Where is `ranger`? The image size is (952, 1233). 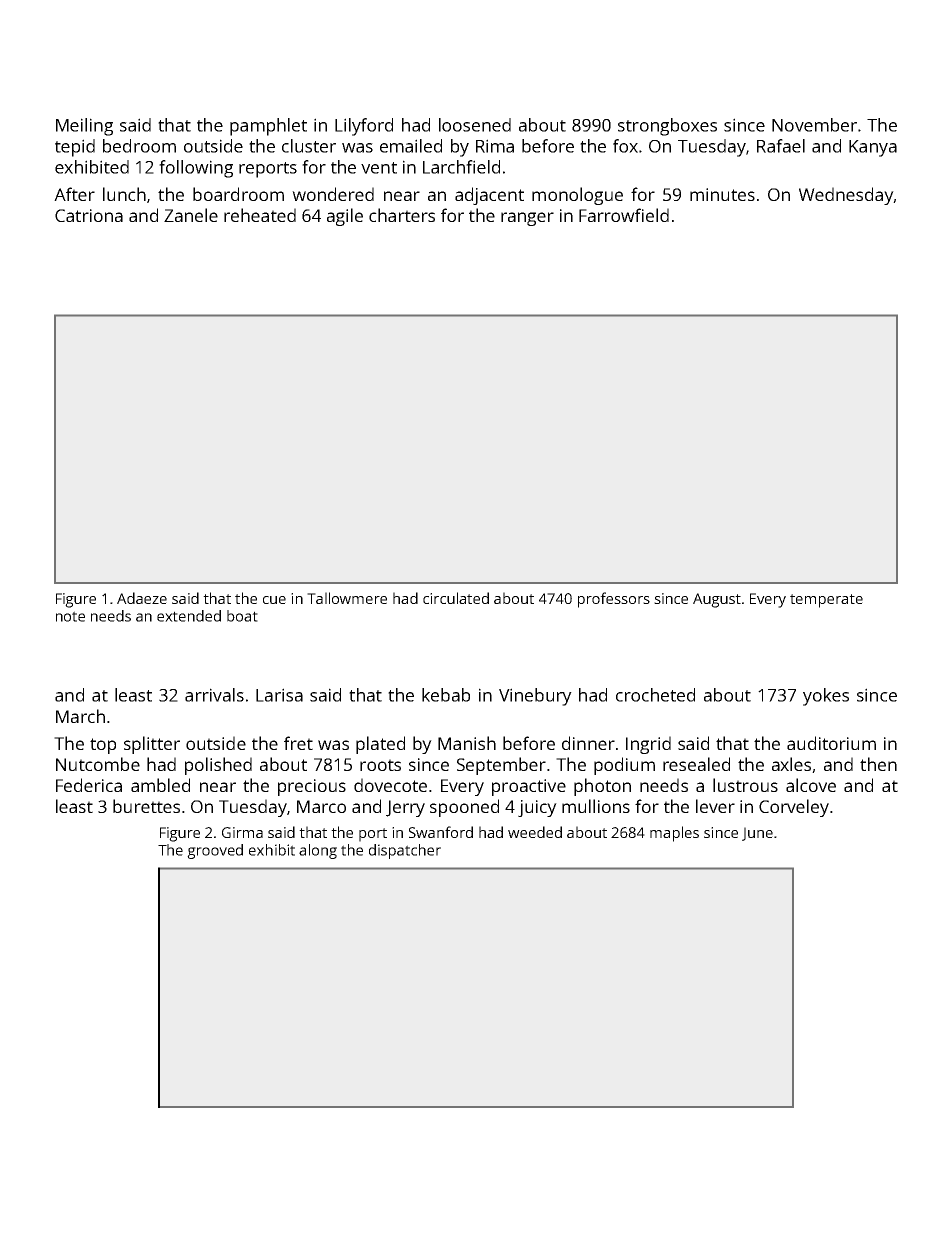 ranger is located at coordinates (527, 219).
